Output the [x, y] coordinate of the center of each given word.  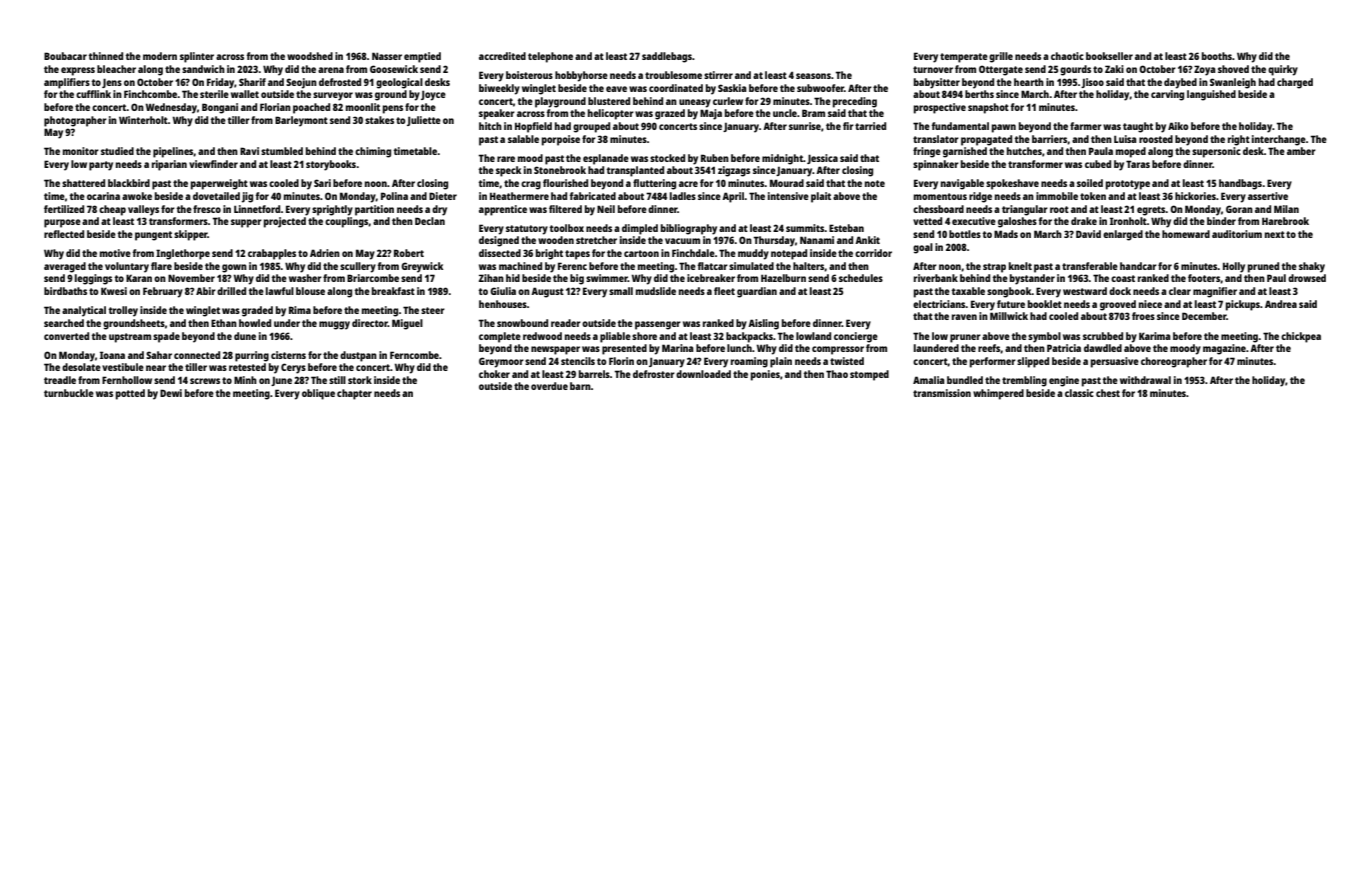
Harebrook [1285, 221]
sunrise [805, 126]
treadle [60, 380]
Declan [430, 221]
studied [117, 151]
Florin [621, 361]
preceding [855, 102]
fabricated [592, 196]
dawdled [1103, 348]
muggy [334, 325]
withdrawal [1145, 380]
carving [1167, 95]
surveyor [333, 96]
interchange [1279, 140]
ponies [765, 375]
